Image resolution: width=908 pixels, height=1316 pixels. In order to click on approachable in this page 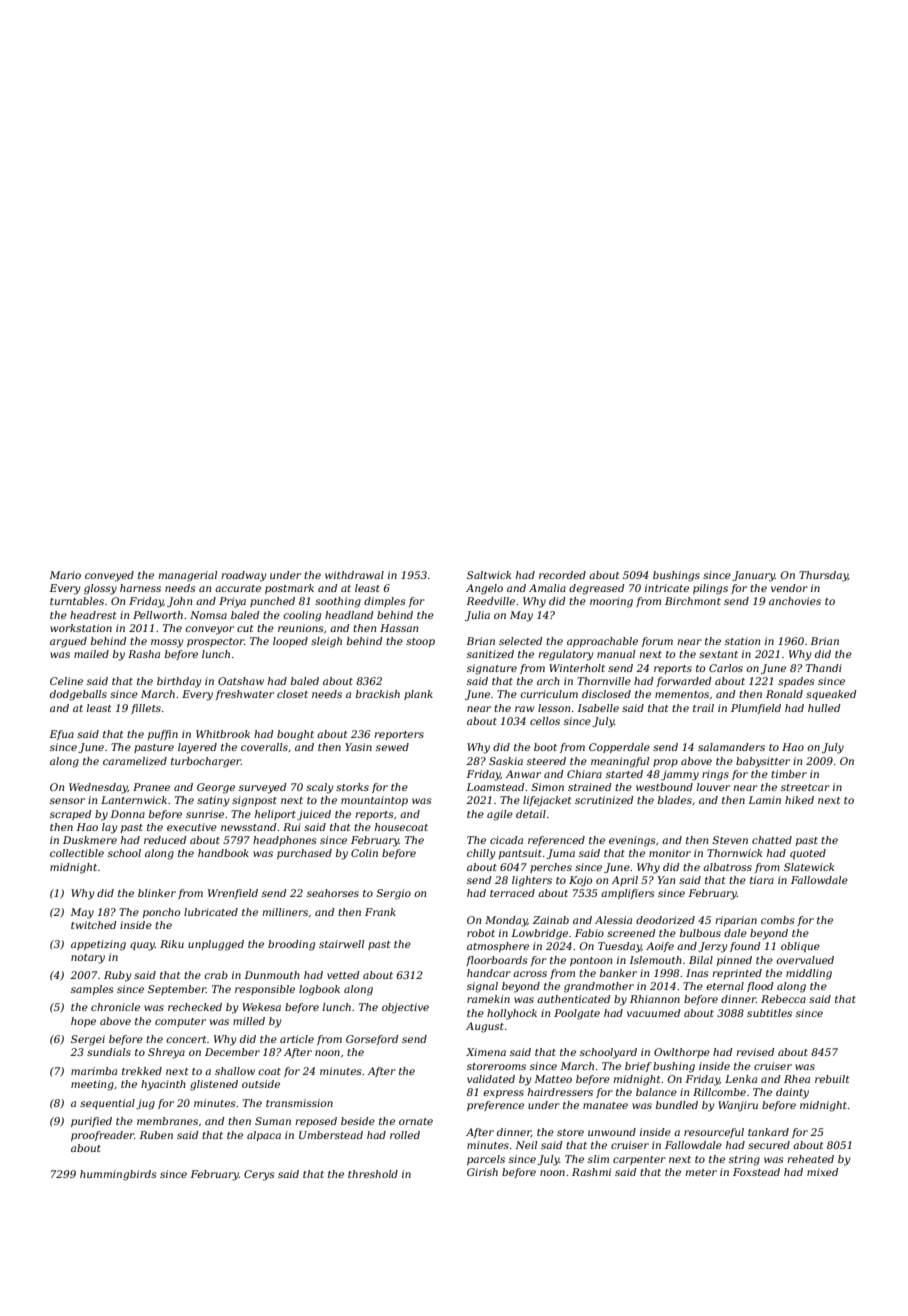, I will do `click(602, 642)`.
